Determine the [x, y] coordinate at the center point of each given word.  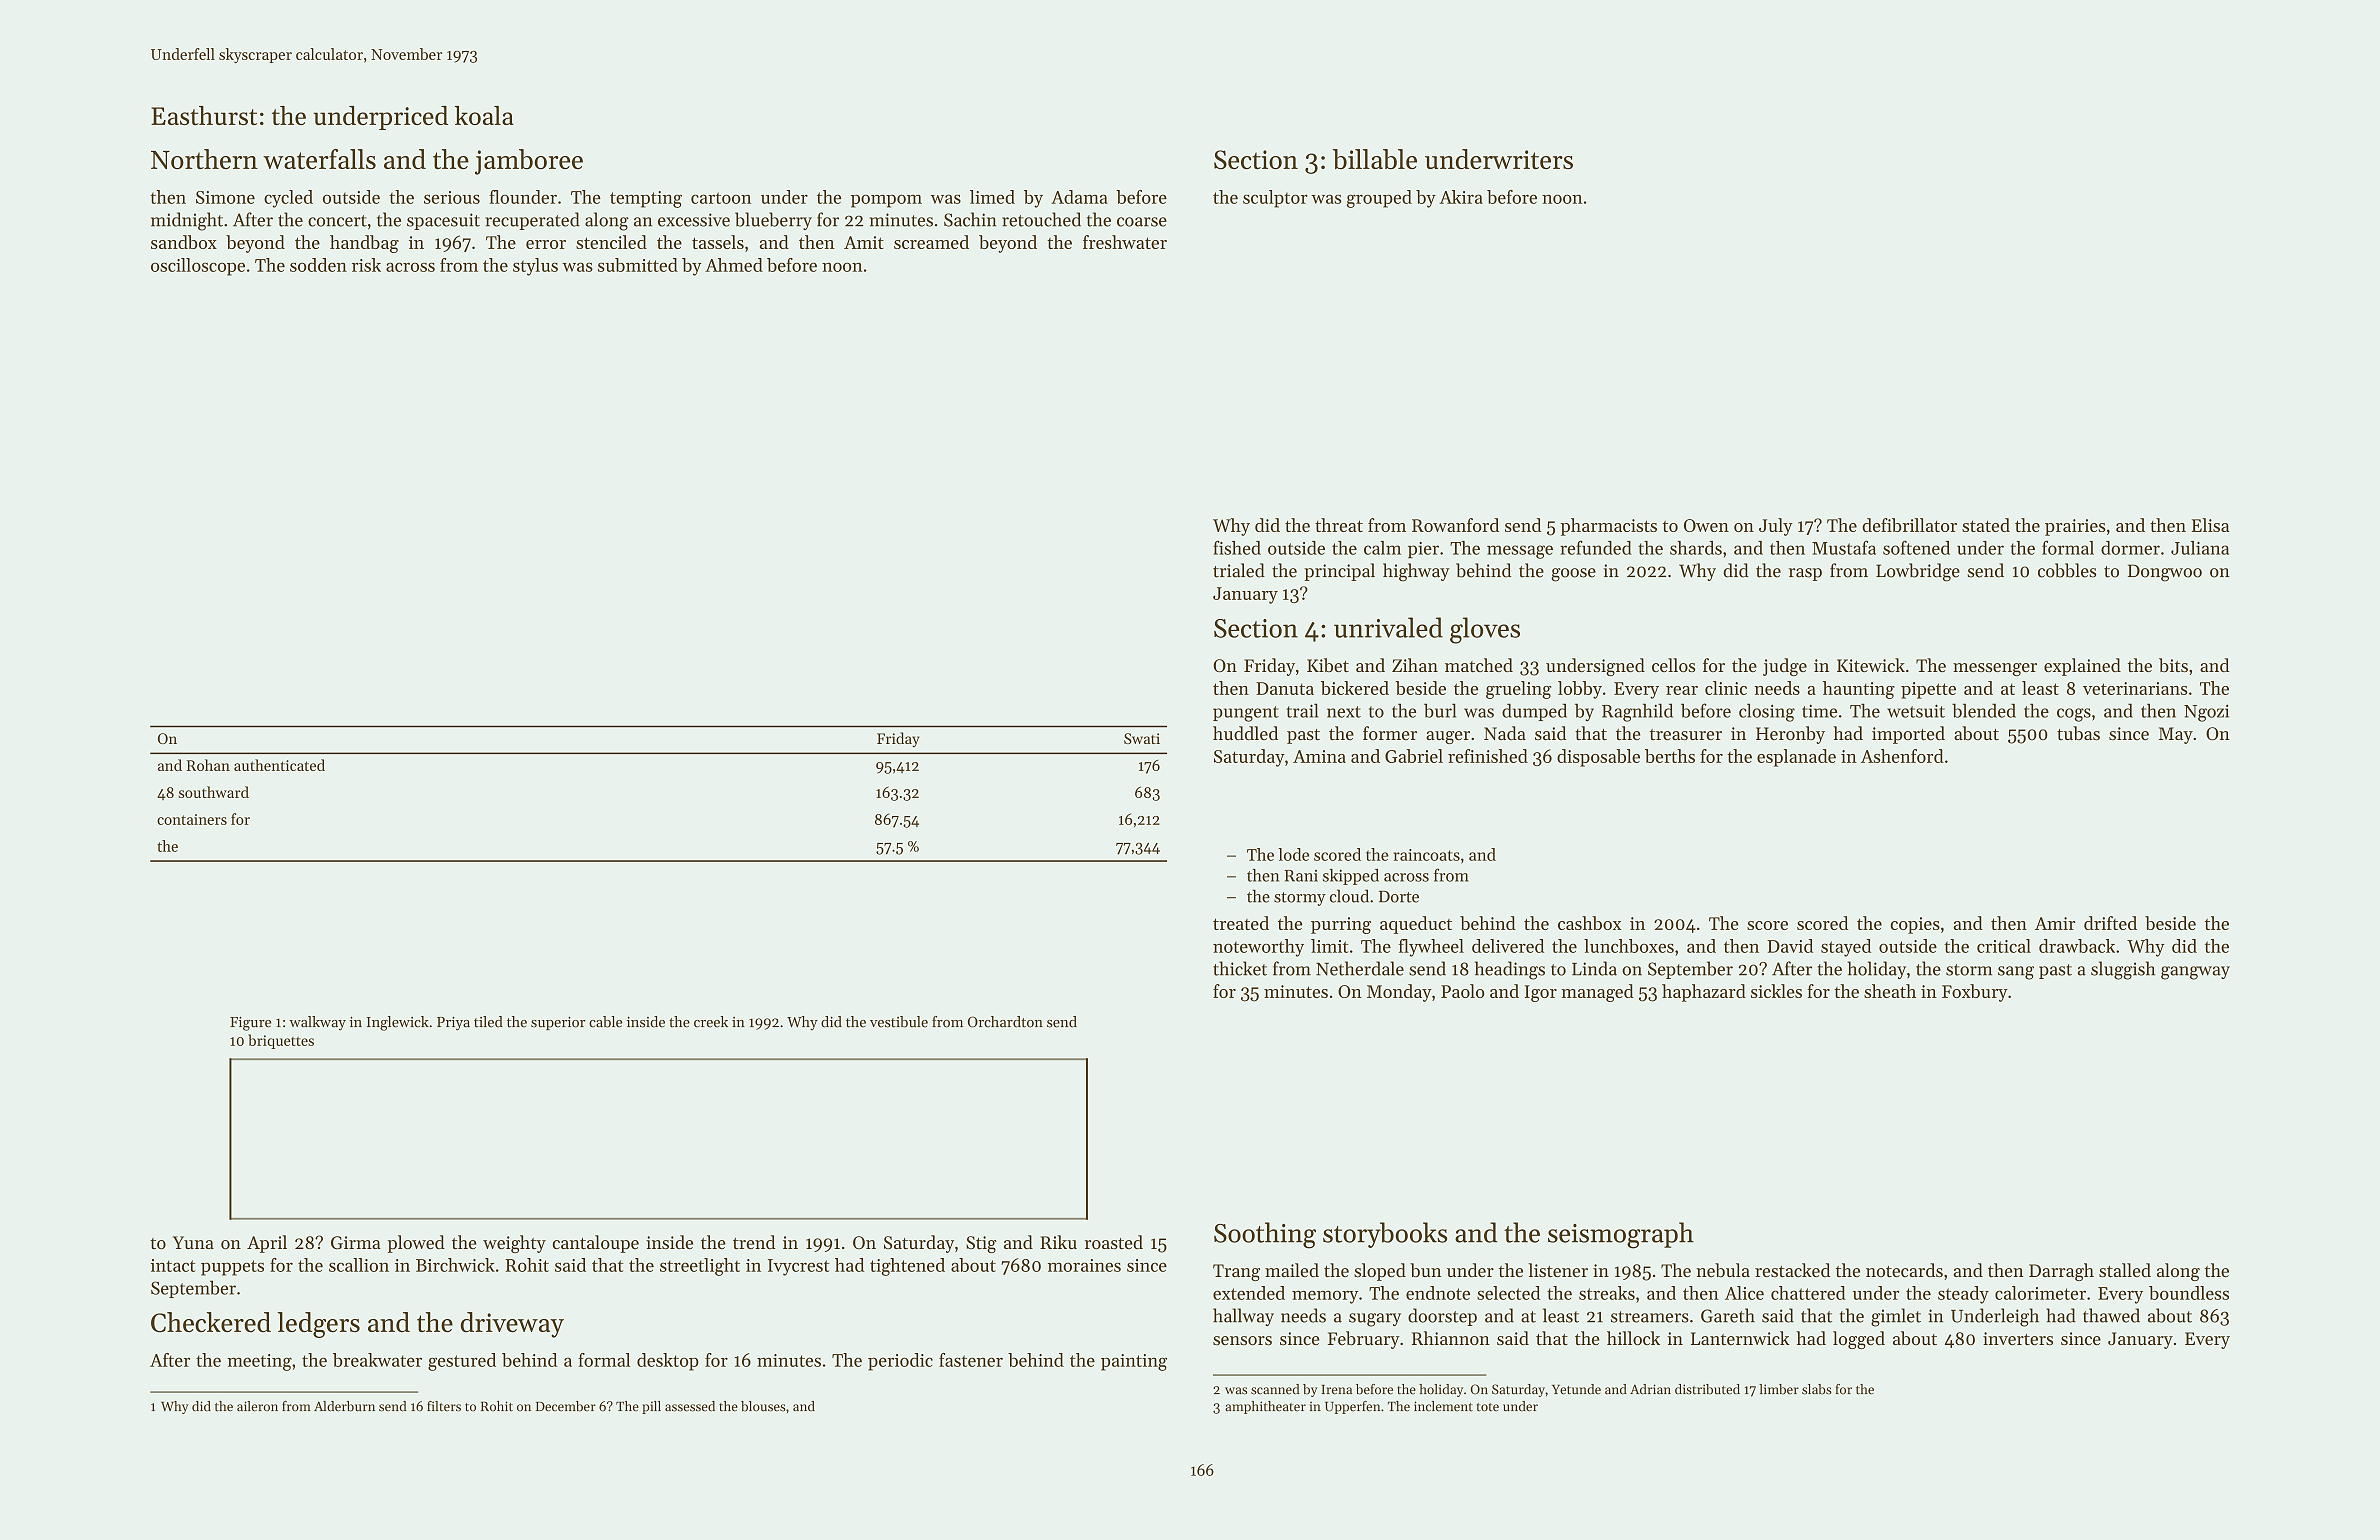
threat [1339, 525]
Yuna [193, 1242]
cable [605, 1022]
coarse [1142, 222]
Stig [981, 1244]
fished [1237, 547]
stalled [2125, 1270]
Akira [1461, 197]
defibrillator [1909, 525]
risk [366, 265]
